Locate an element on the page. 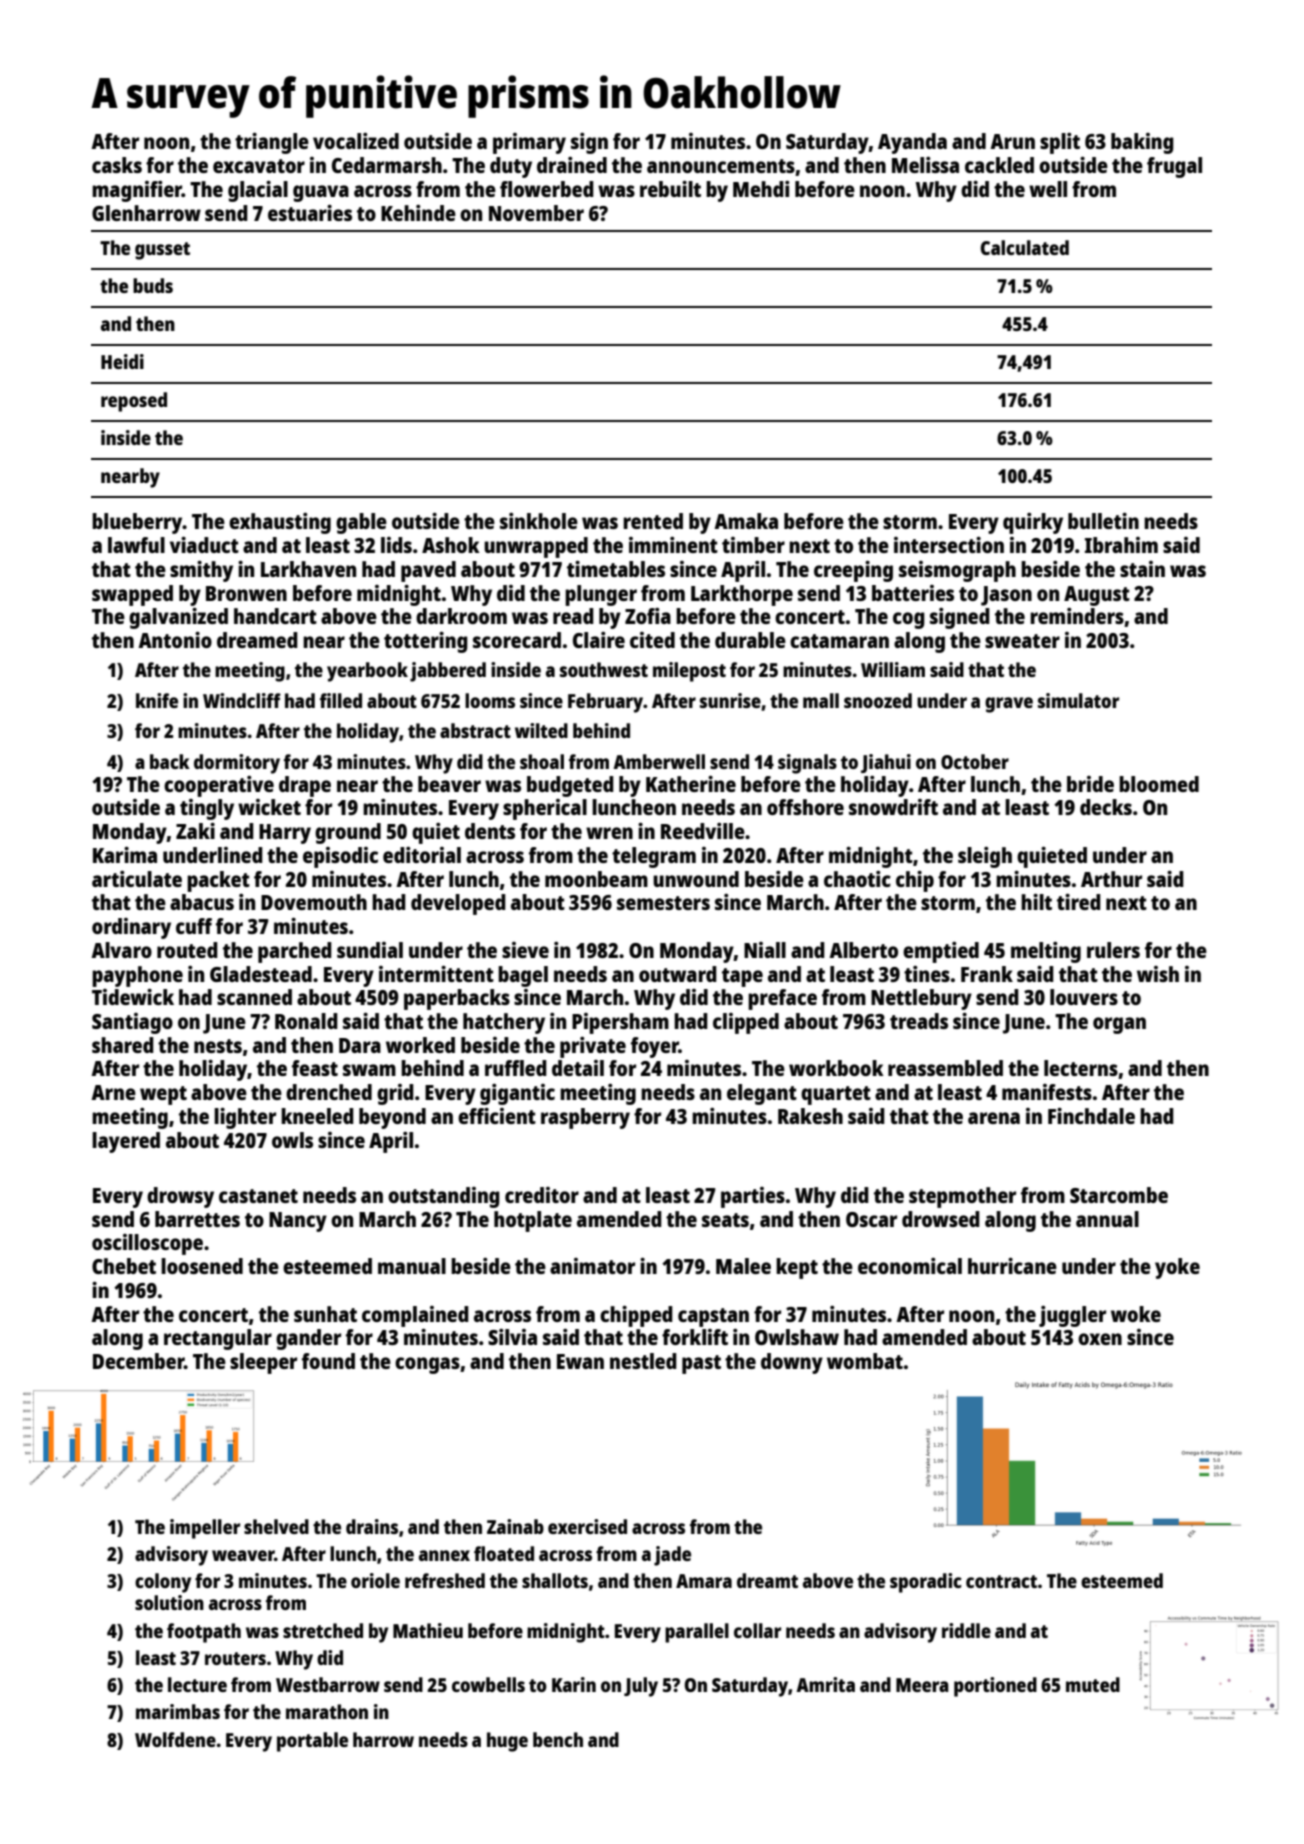 This page has height=1844, width=1304. Ayanda is located at coordinates (912, 143).
